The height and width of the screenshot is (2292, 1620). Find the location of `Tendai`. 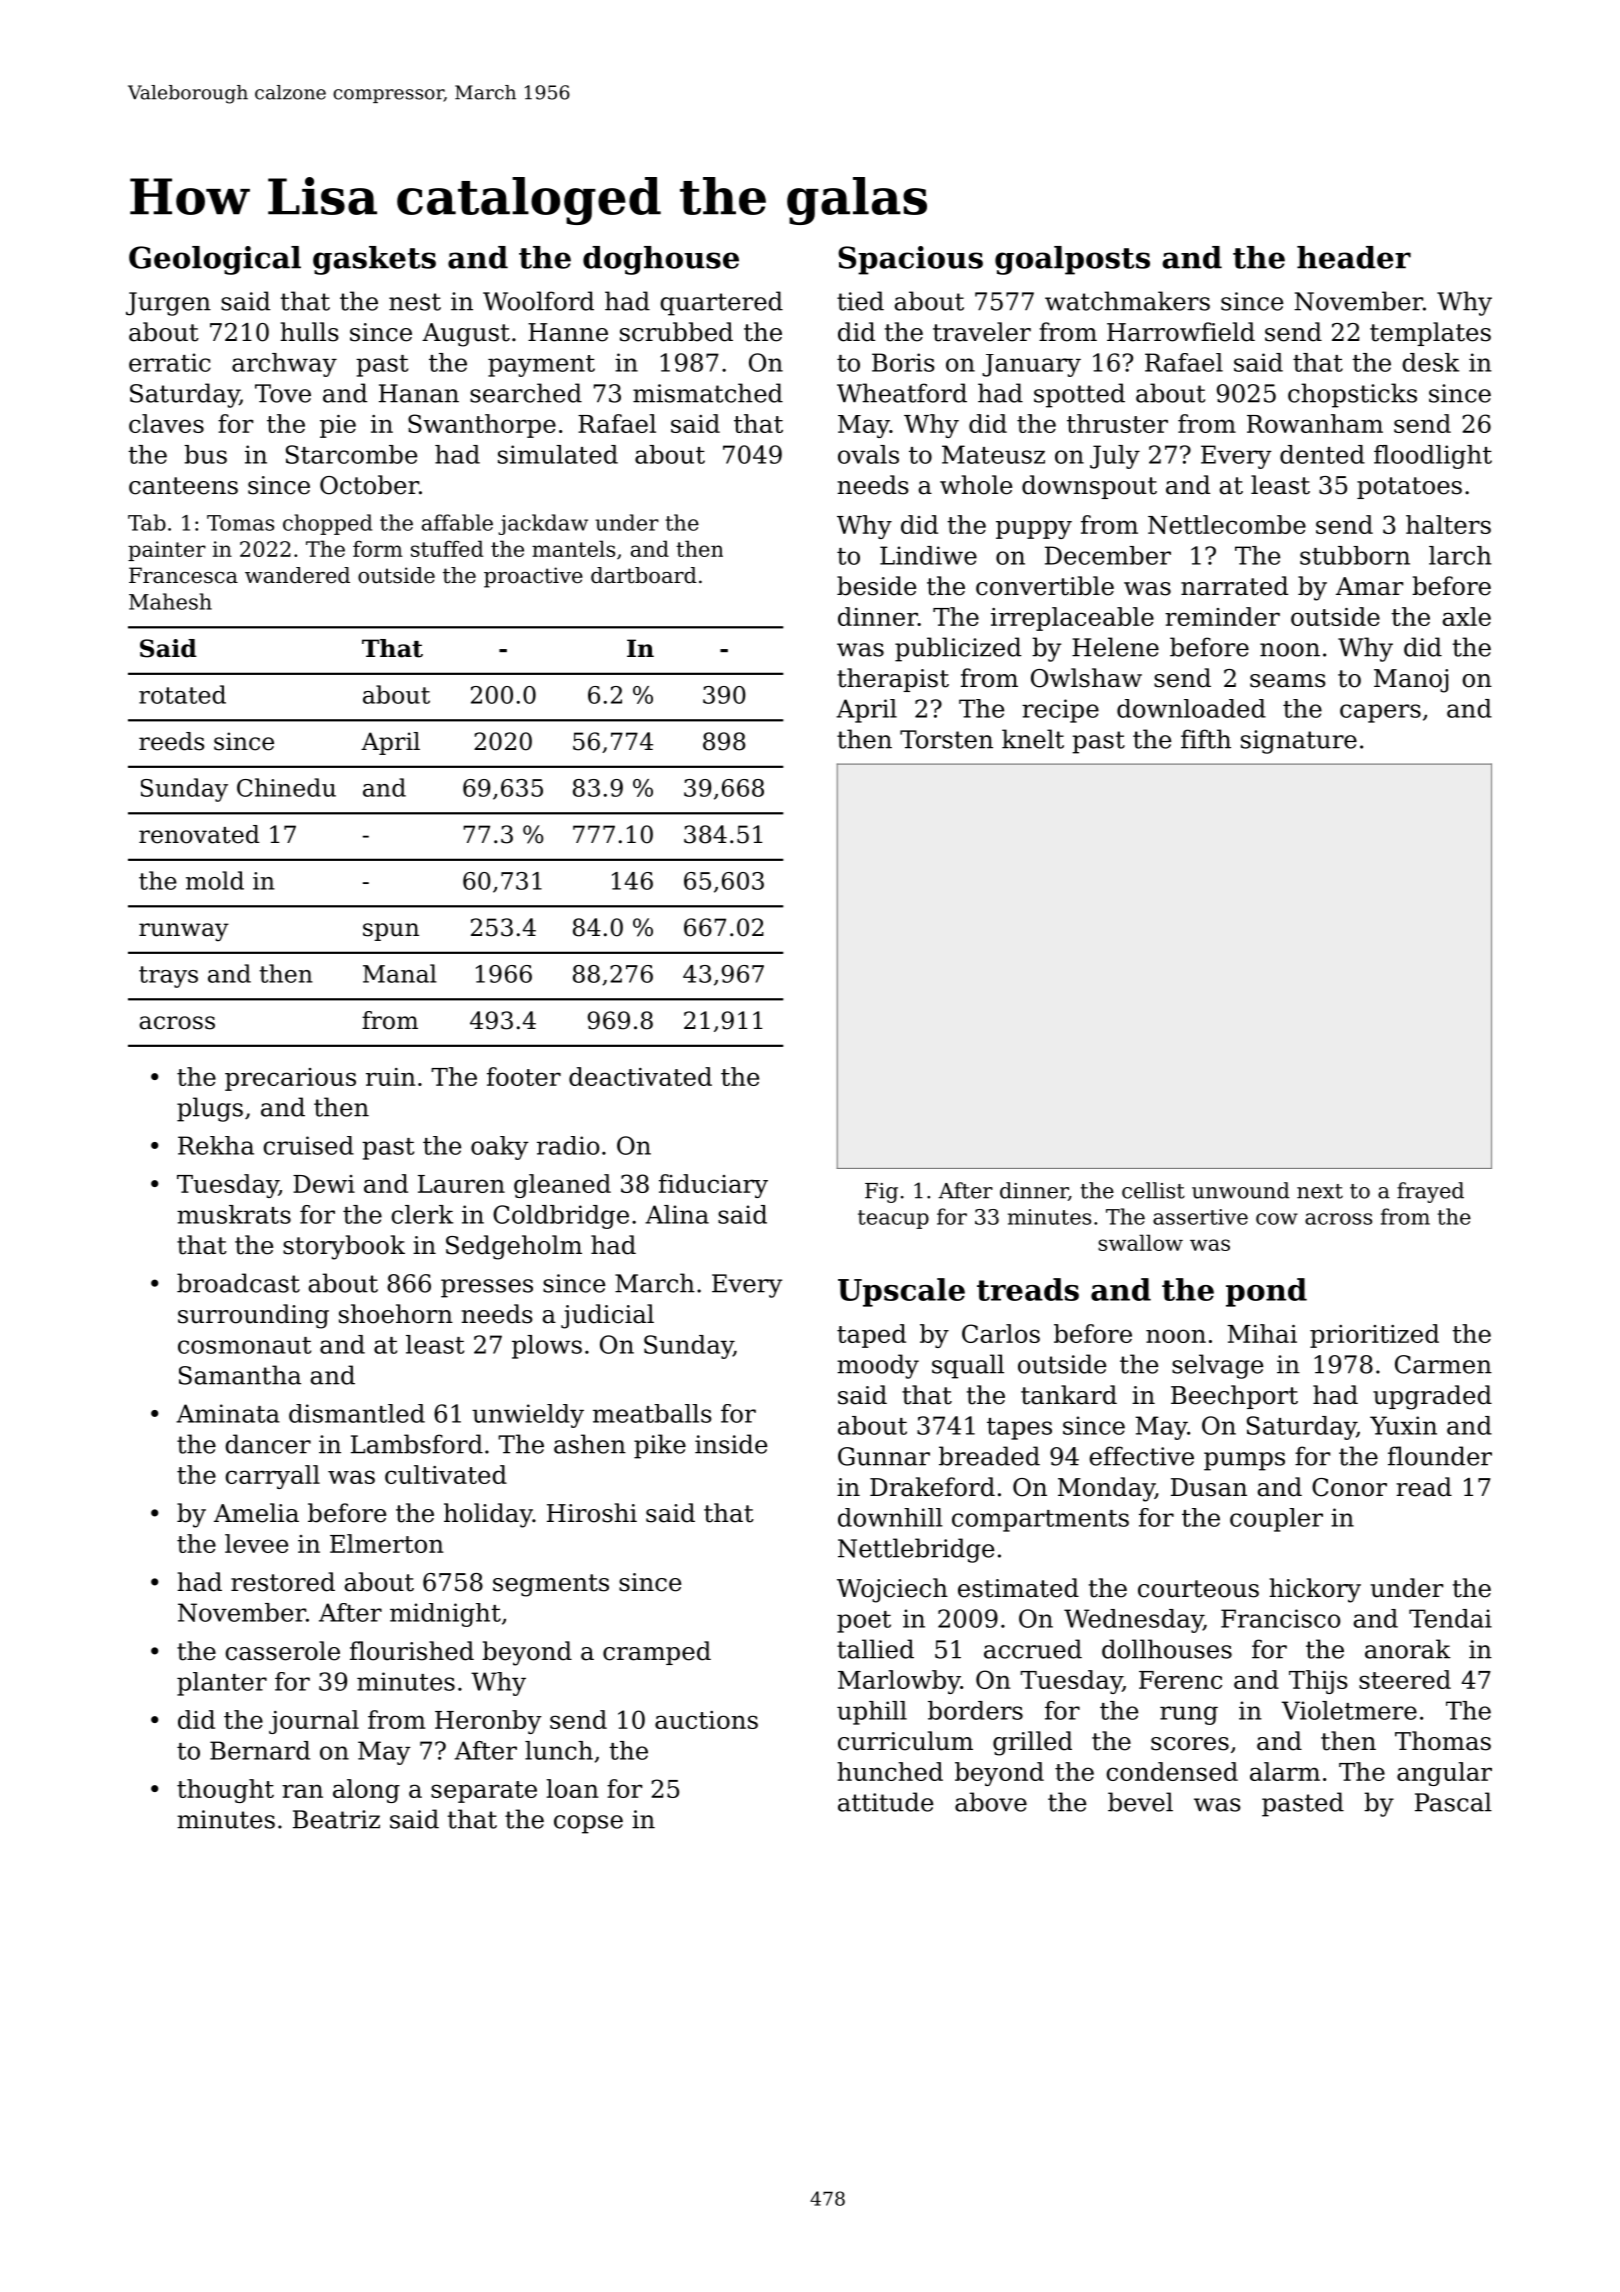

Tendai is located at coordinates (1450, 1618).
